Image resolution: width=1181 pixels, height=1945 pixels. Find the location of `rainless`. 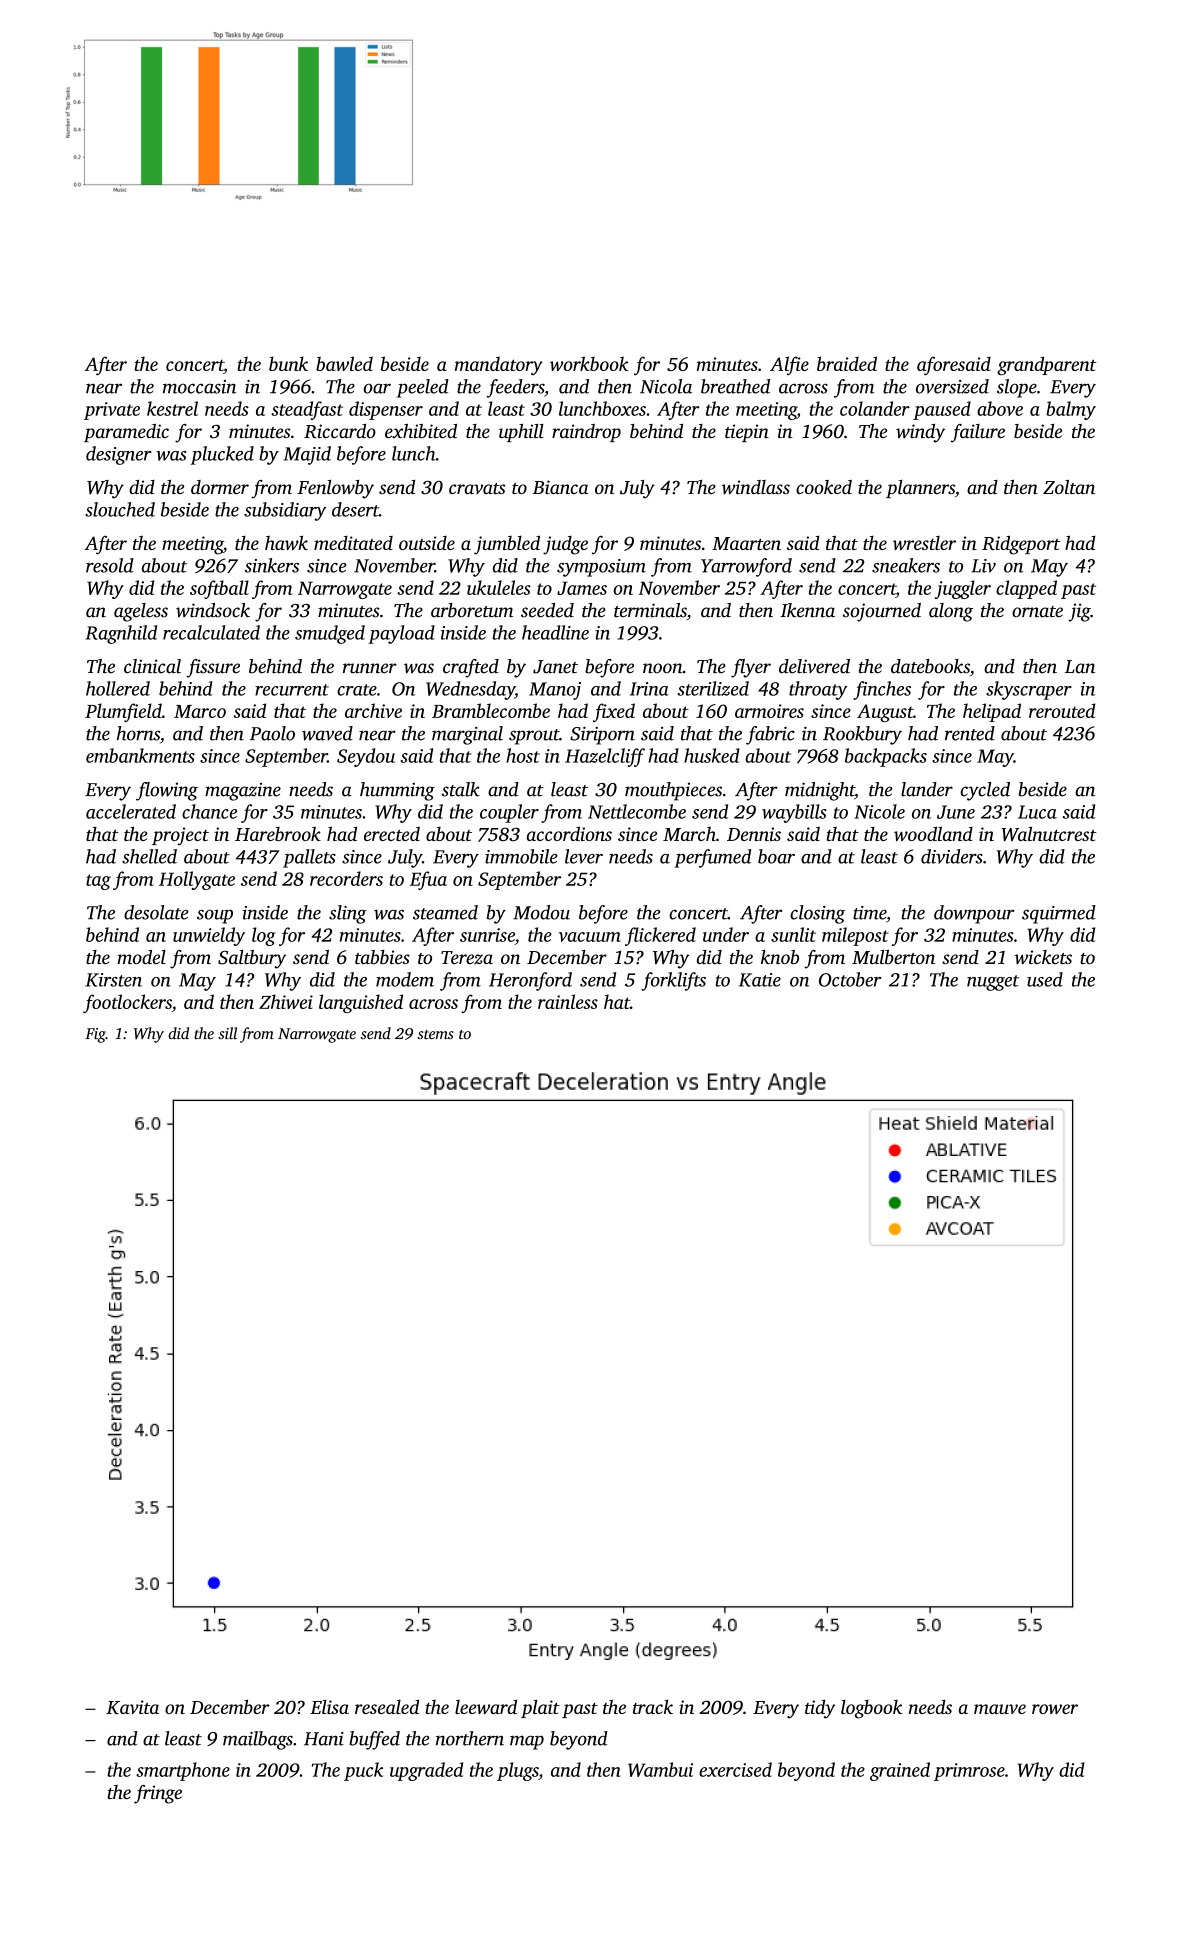

rainless is located at coordinates (568, 1001).
